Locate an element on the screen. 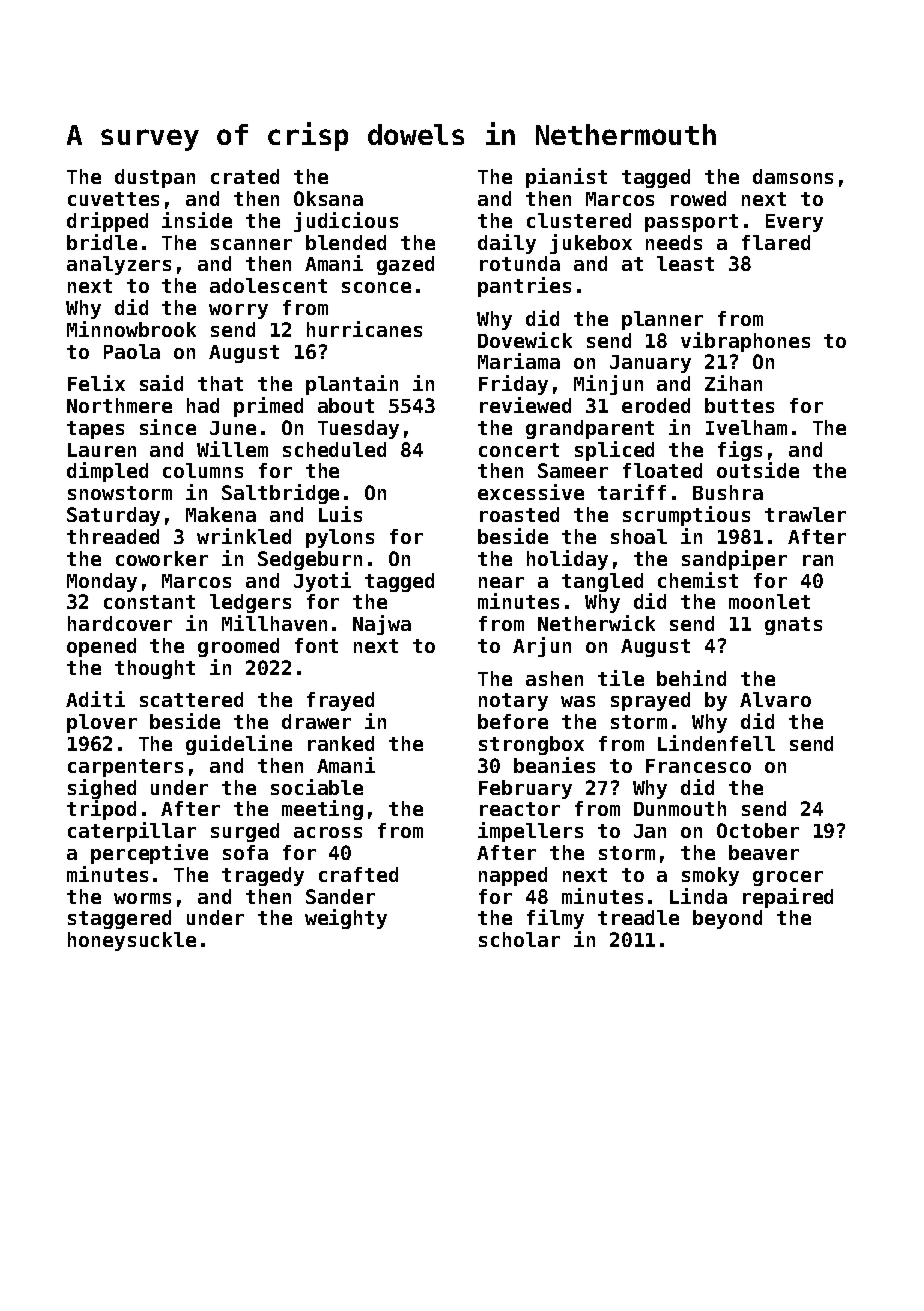 The image size is (924, 1311). Friday is located at coordinates (513, 385).
